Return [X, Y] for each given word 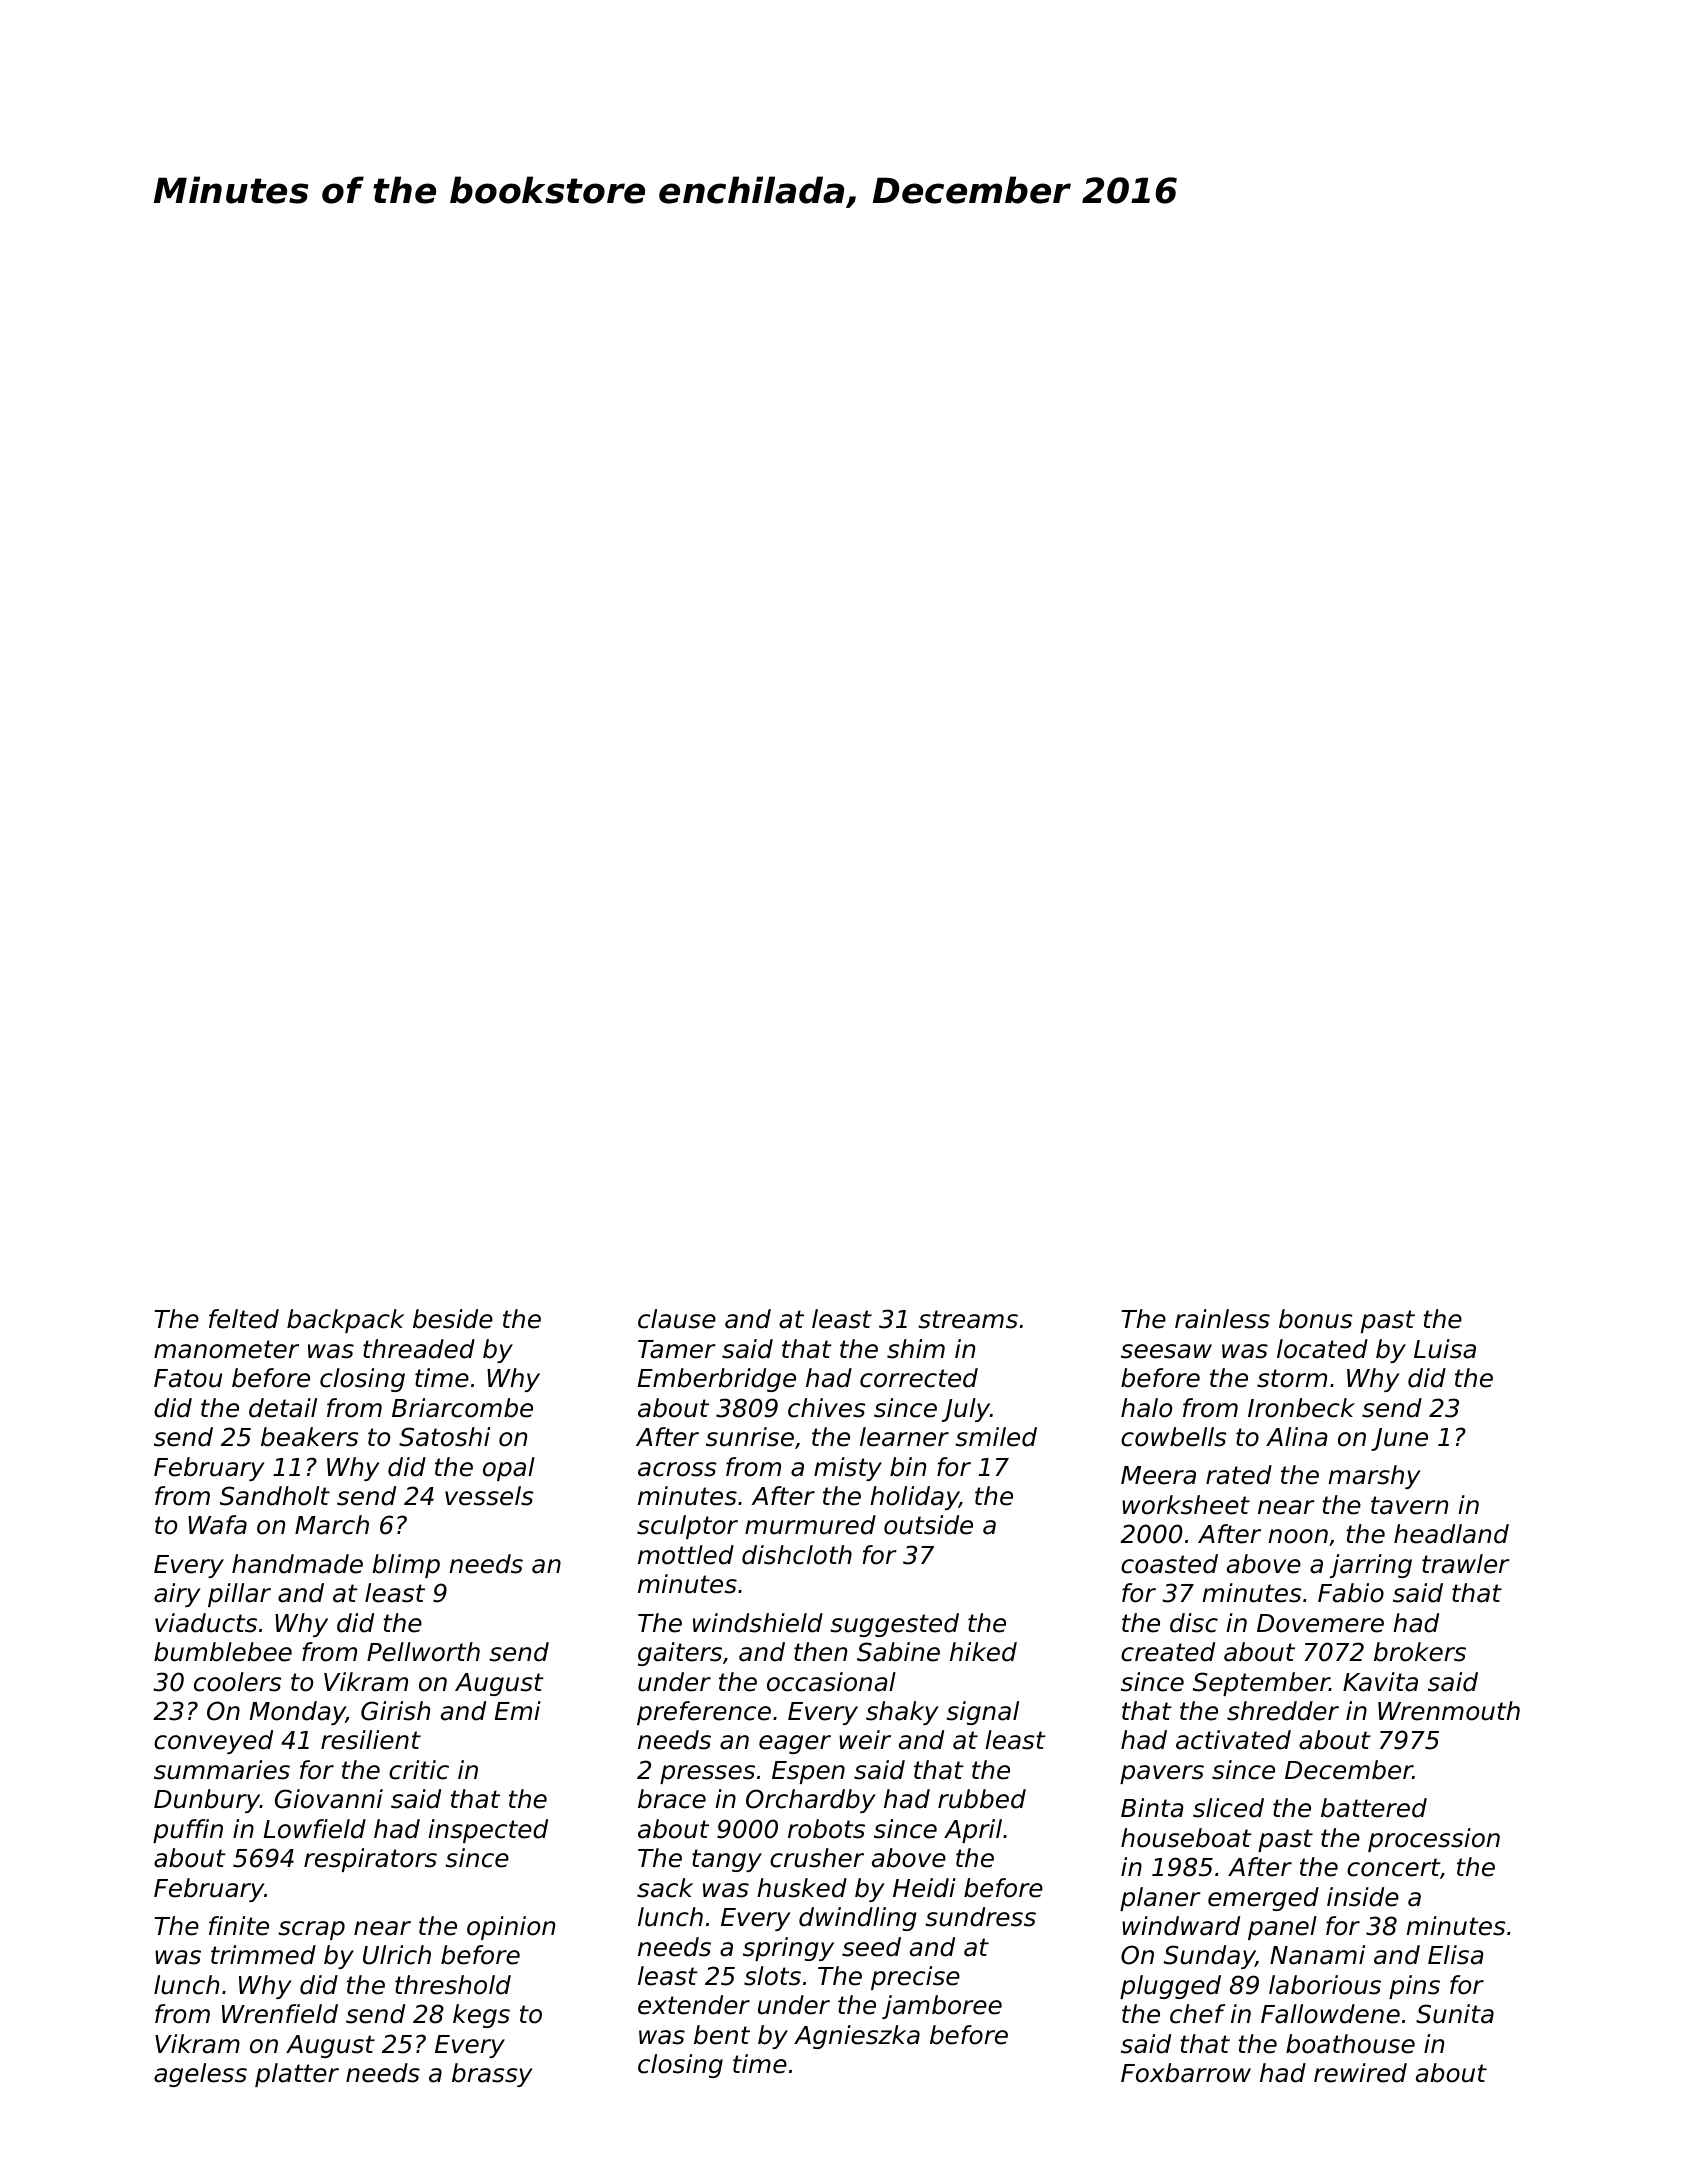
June [1399, 1439]
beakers [309, 1437]
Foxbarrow [1186, 2073]
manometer [226, 1349]
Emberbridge [717, 1380]
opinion [511, 1928]
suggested [894, 1625]
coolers [237, 1682]
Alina [1297, 1437]
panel [1282, 1928]
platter [297, 2075]
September [1261, 1684]
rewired [1360, 2073]
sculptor [687, 1527]
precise [915, 1978]
